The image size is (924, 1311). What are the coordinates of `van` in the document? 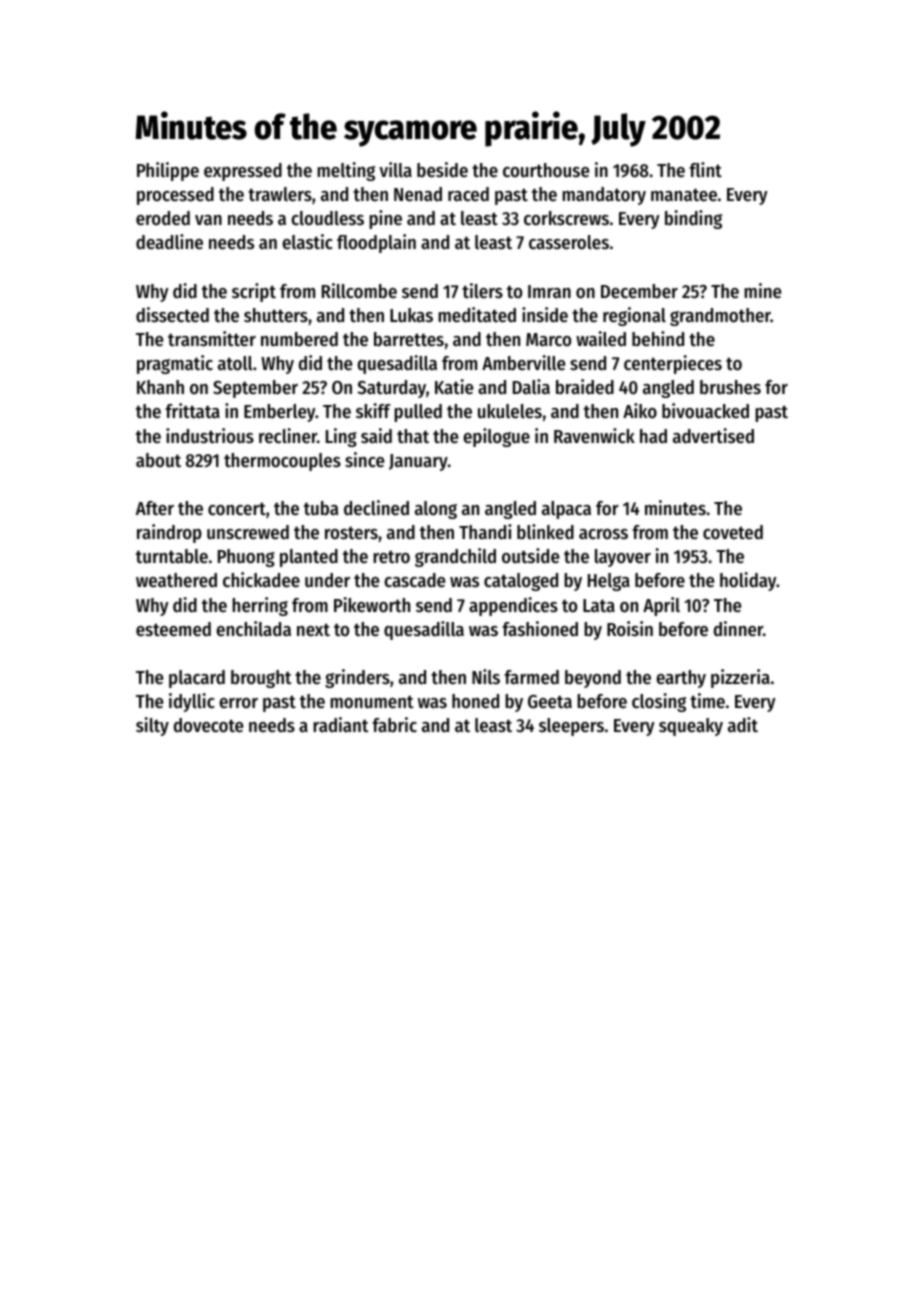 It's located at (208, 220).
